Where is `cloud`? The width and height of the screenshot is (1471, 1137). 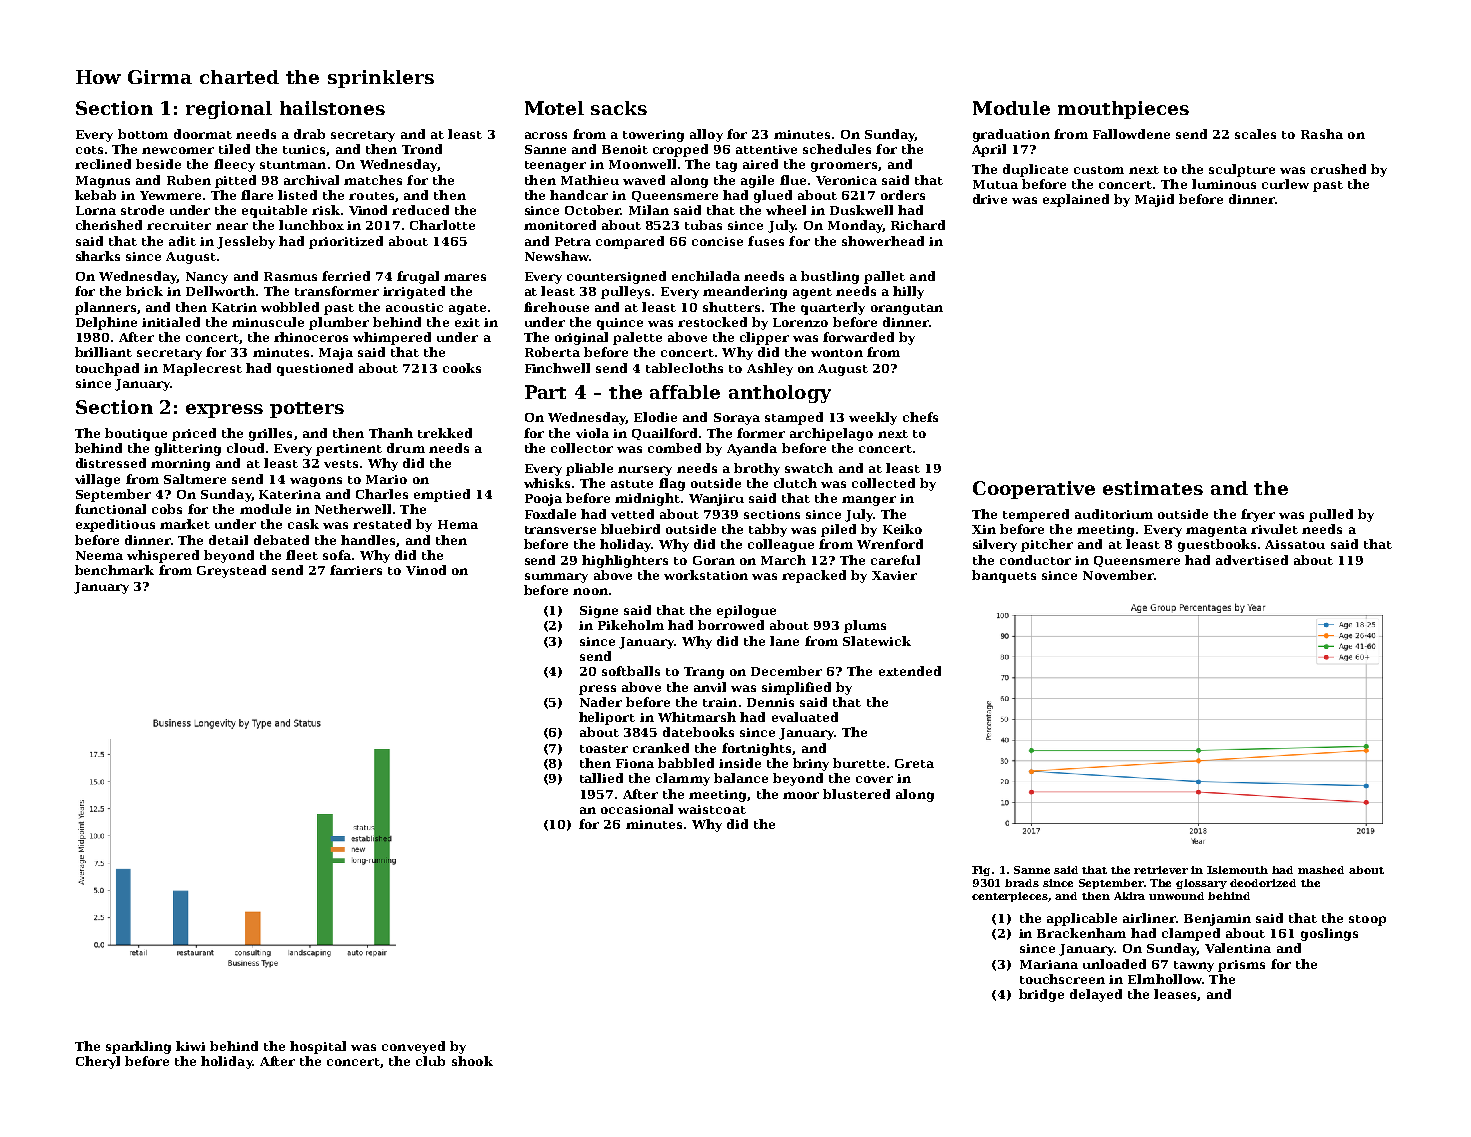
cloud is located at coordinates (245, 448).
